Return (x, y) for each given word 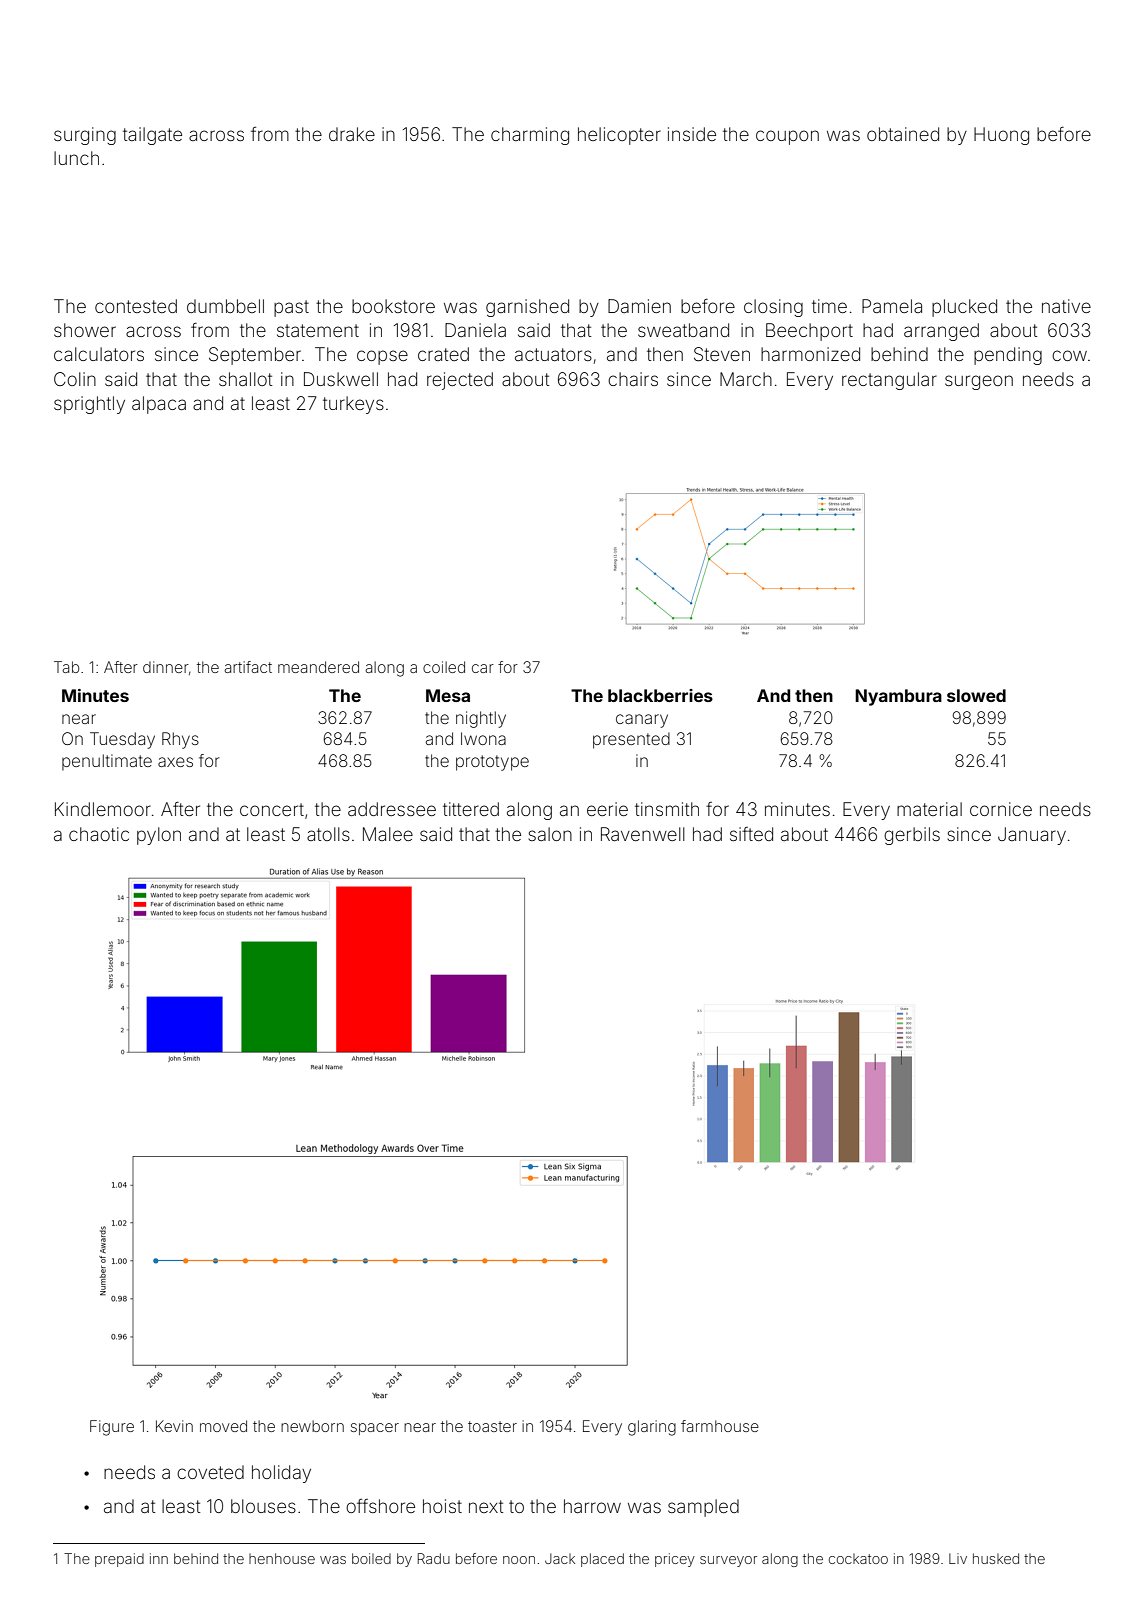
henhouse (282, 1558)
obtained (903, 134)
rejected (460, 381)
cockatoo (858, 1559)
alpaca (159, 405)
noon (519, 1560)
